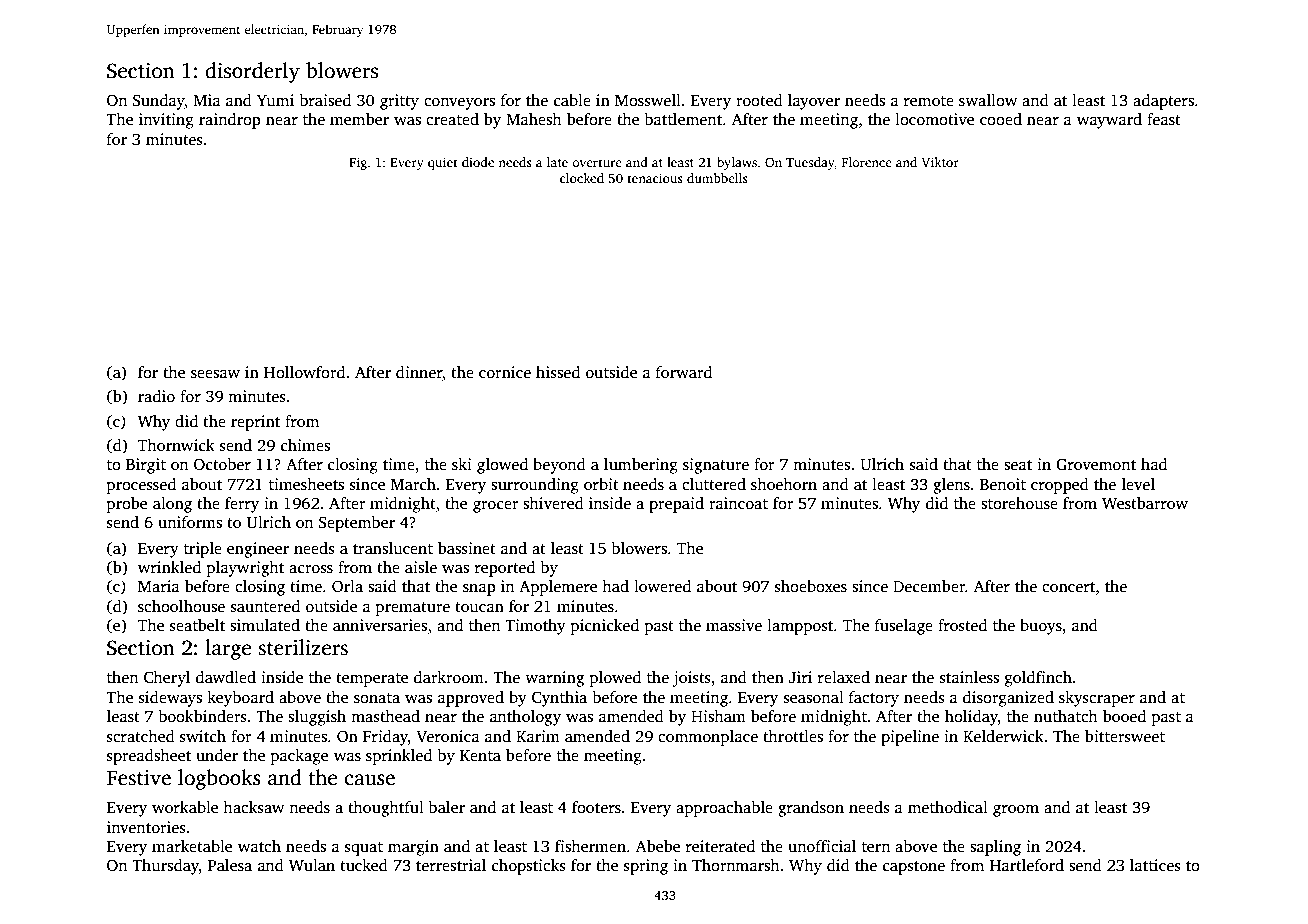  Describe the element at coordinates (502, 466) in the page. I see `glowed` at that location.
